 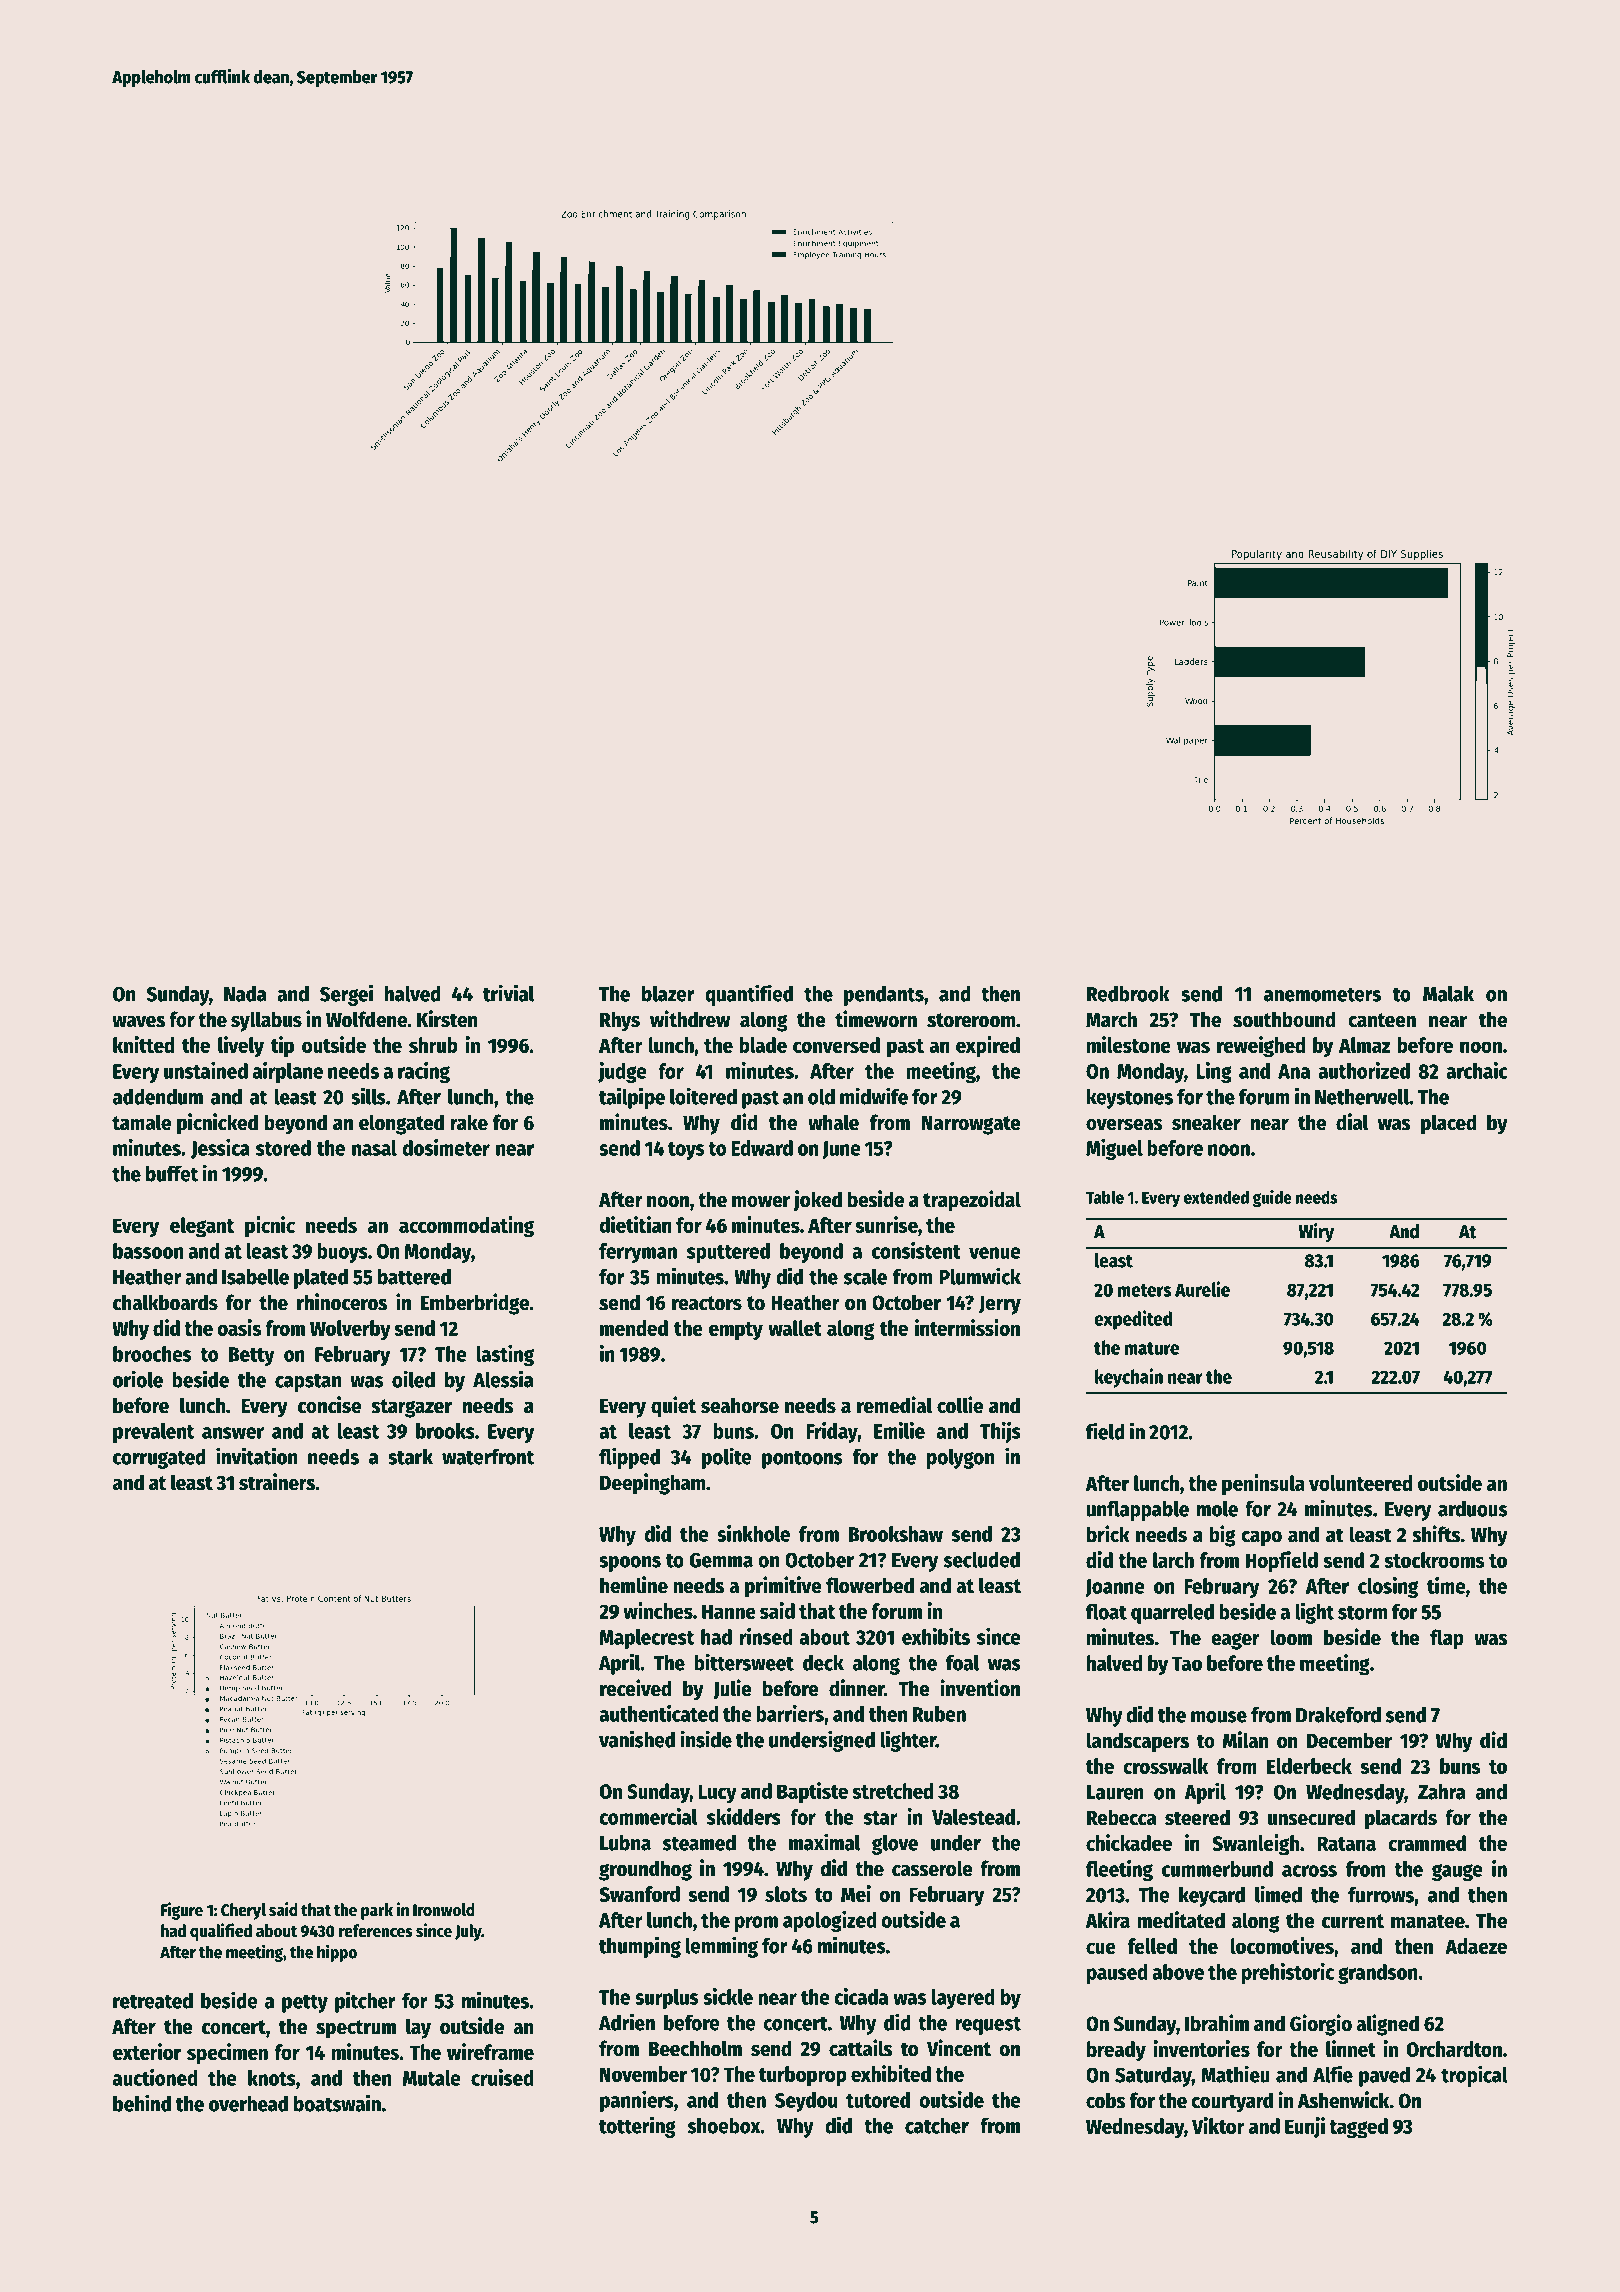 What do you see at coordinates (916, 1250) in the image?
I see `consistent` at bounding box center [916, 1250].
